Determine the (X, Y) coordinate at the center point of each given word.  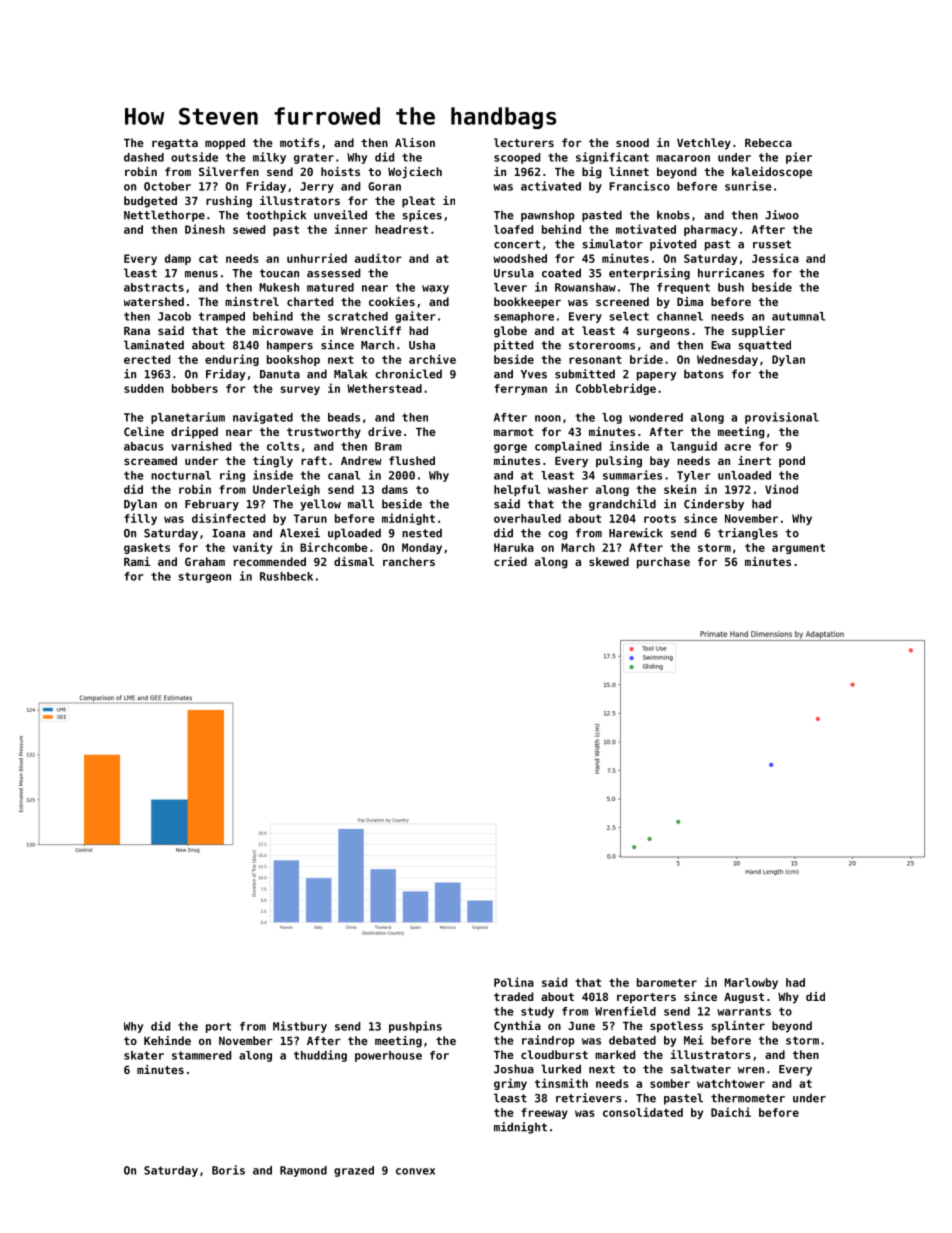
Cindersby (714, 505)
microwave (283, 330)
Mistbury (300, 1027)
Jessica (775, 258)
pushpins (415, 1027)
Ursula (514, 273)
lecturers (524, 142)
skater (144, 1055)
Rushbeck (286, 576)
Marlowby (751, 983)
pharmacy (710, 230)
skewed (609, 561)
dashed (144, 157)
